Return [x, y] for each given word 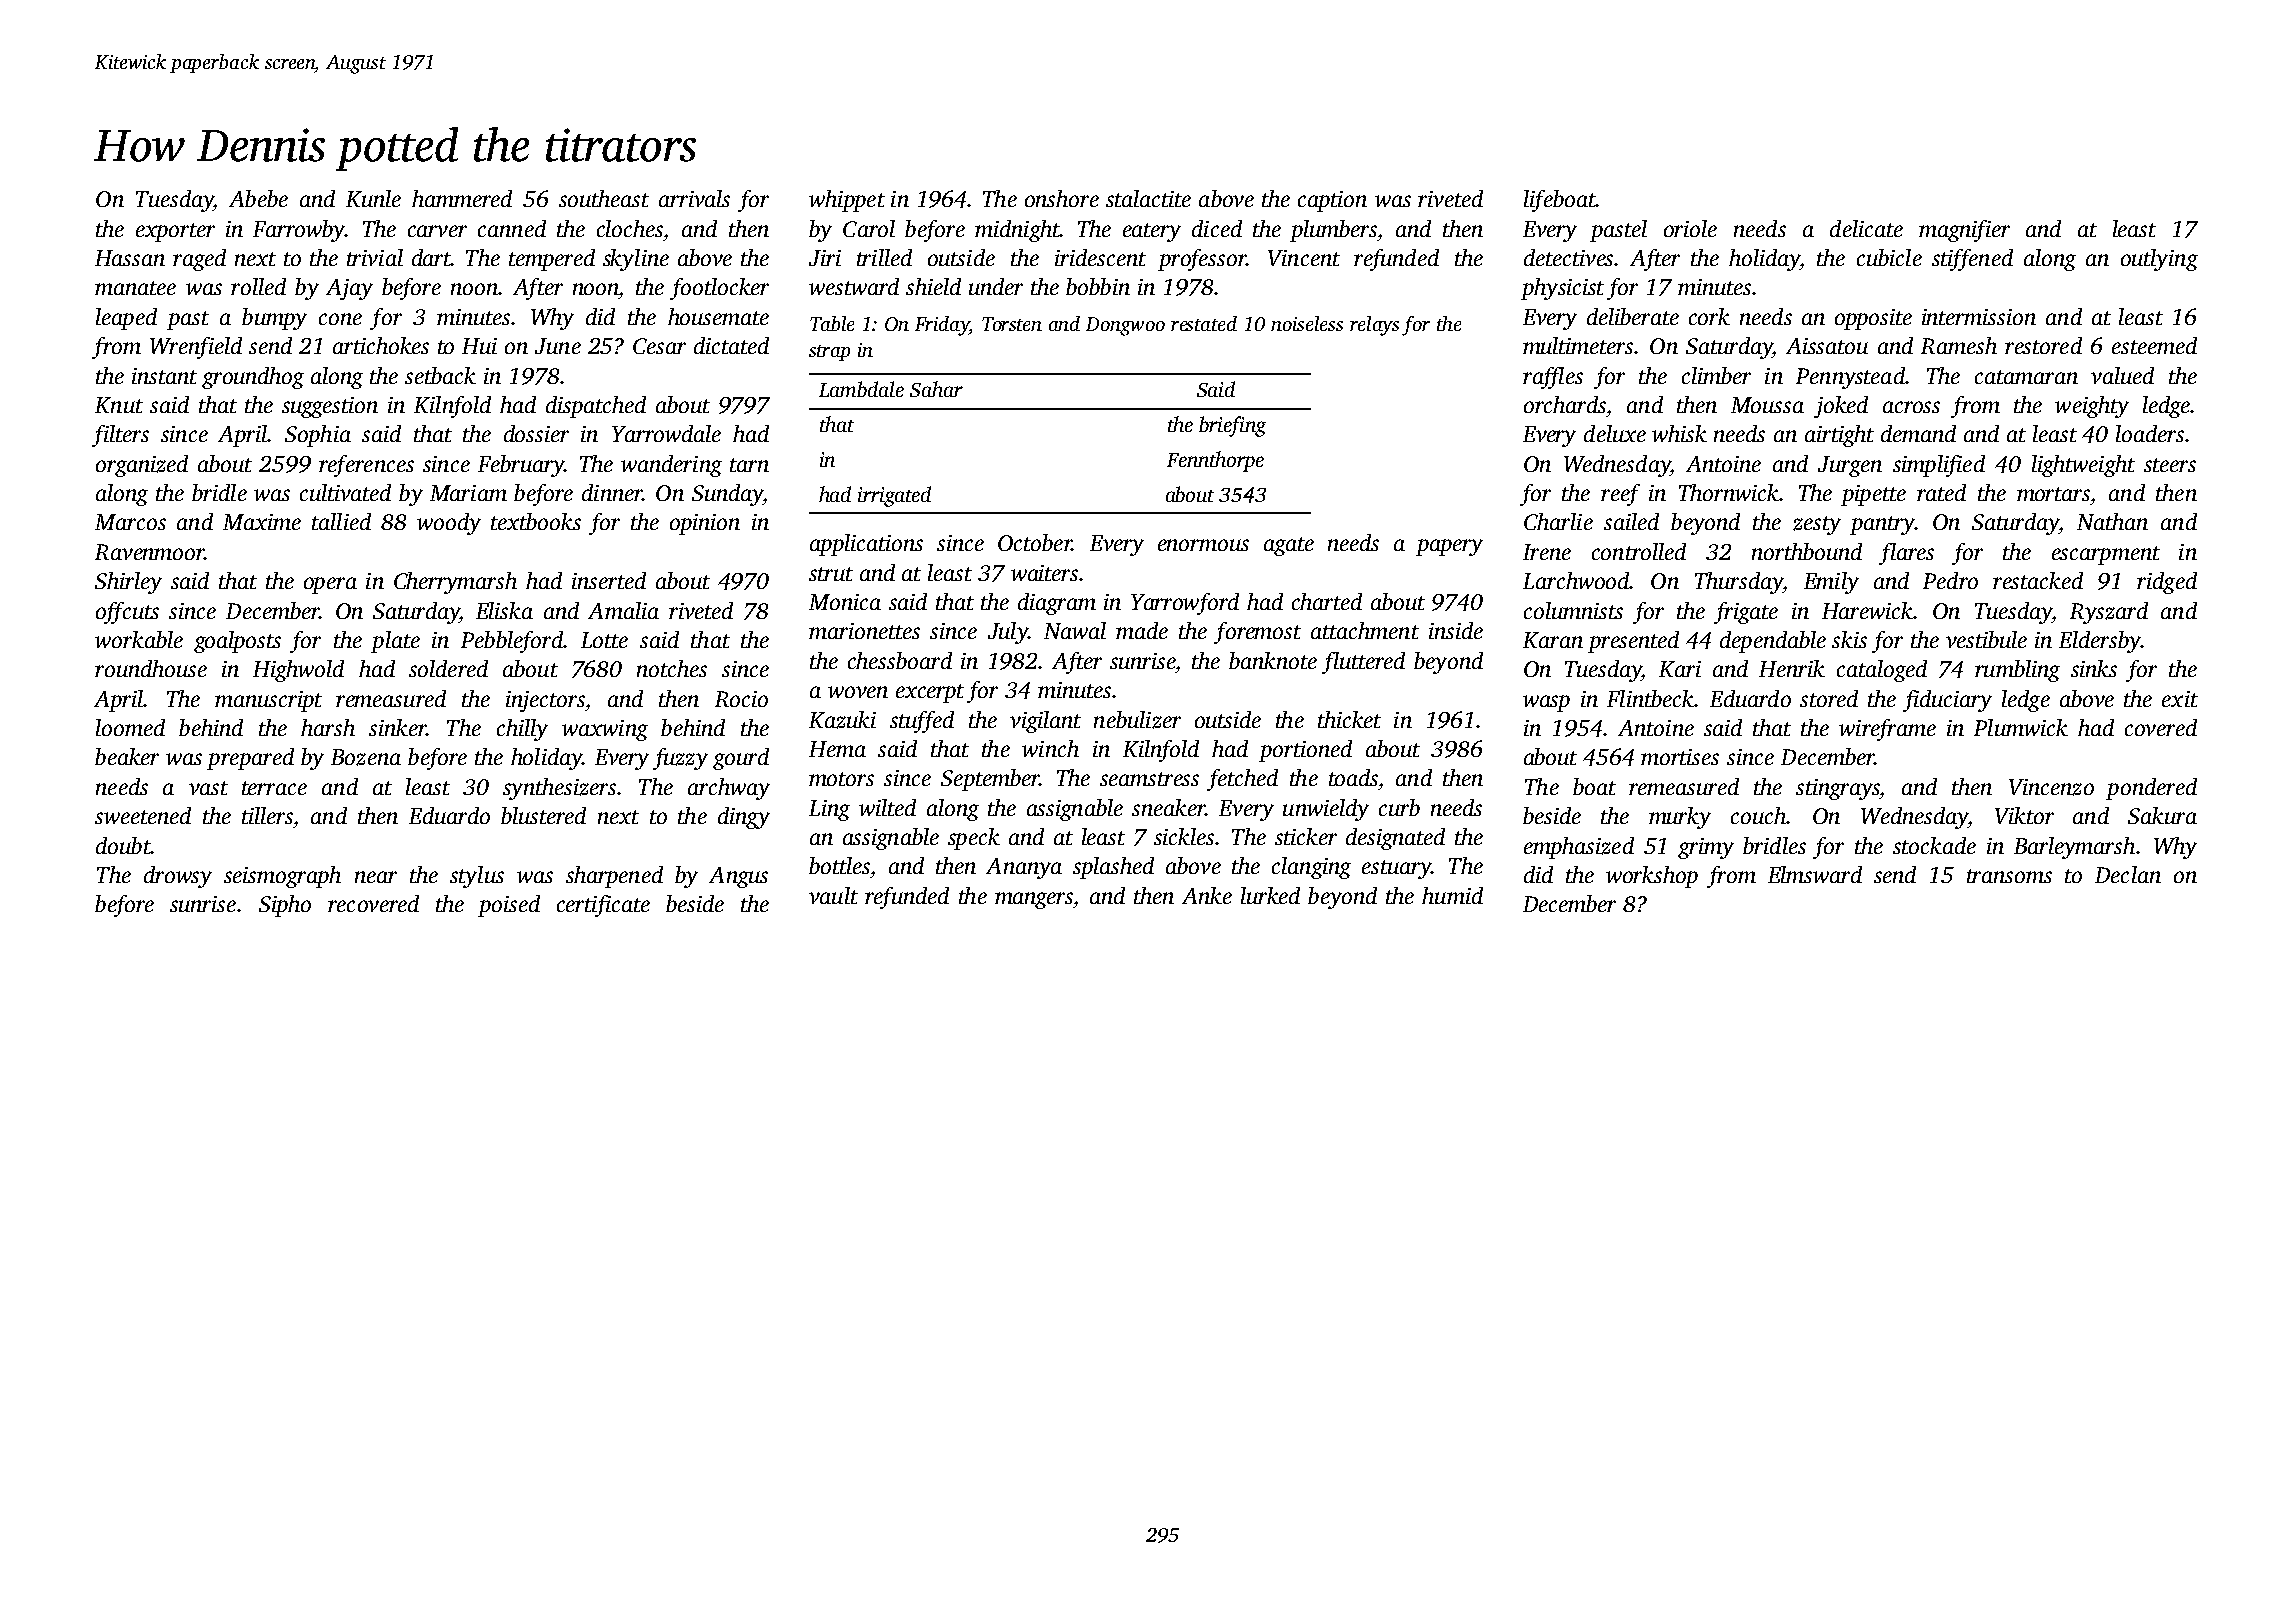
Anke [1207, 895]
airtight [1839, 436]
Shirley [128, 583]
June [558, 346]
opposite [1873, 319]
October [1035, 542]
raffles [1553, 378]
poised [509, 906]
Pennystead [1850, 378]
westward [854, 286]
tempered [552, 260]
